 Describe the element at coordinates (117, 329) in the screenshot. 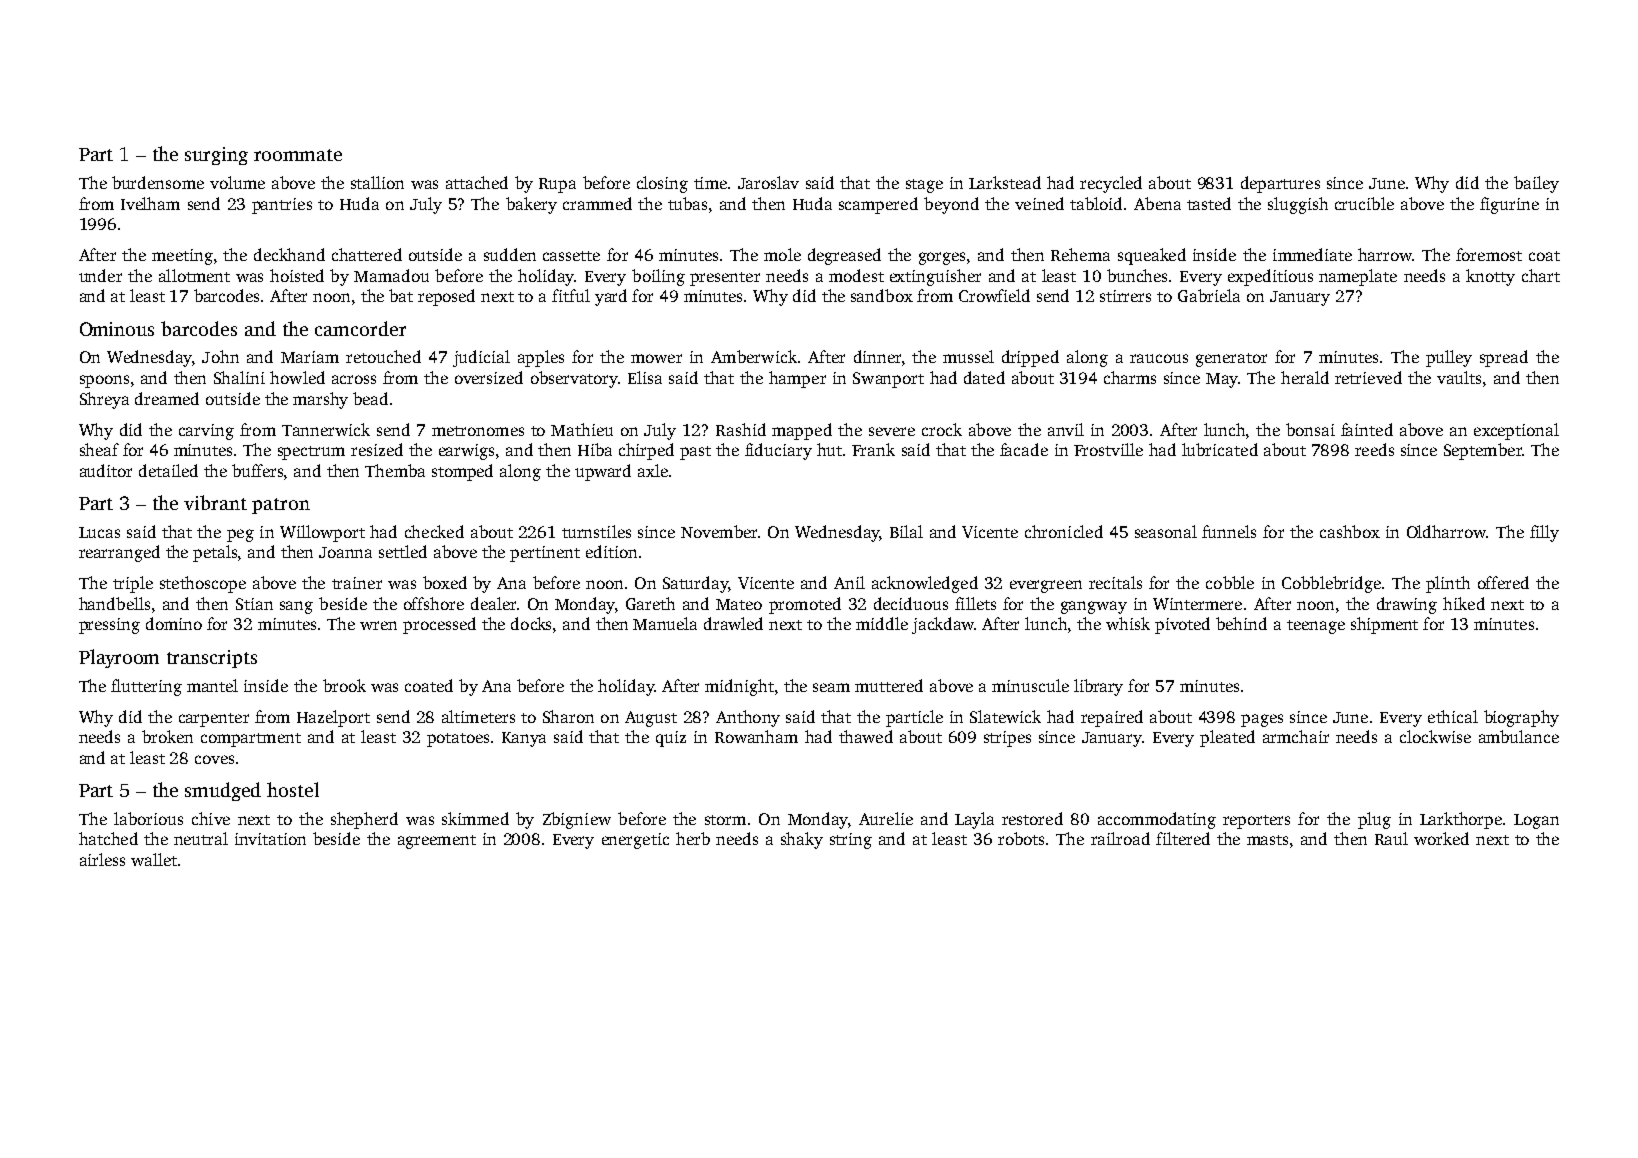

I see `Ominous` at that location.
